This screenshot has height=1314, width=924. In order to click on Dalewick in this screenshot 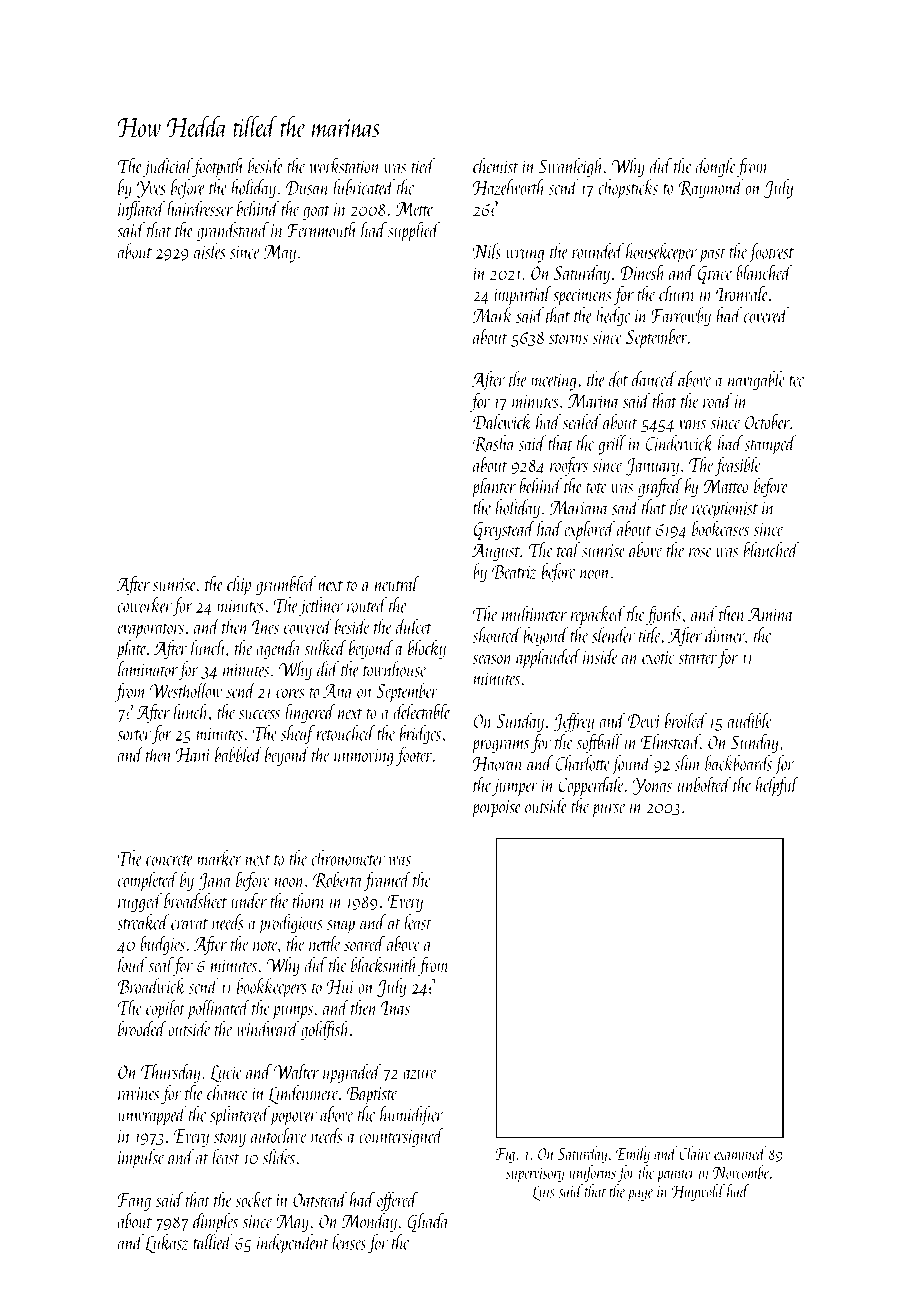, I will do `click(502, 422)`.
